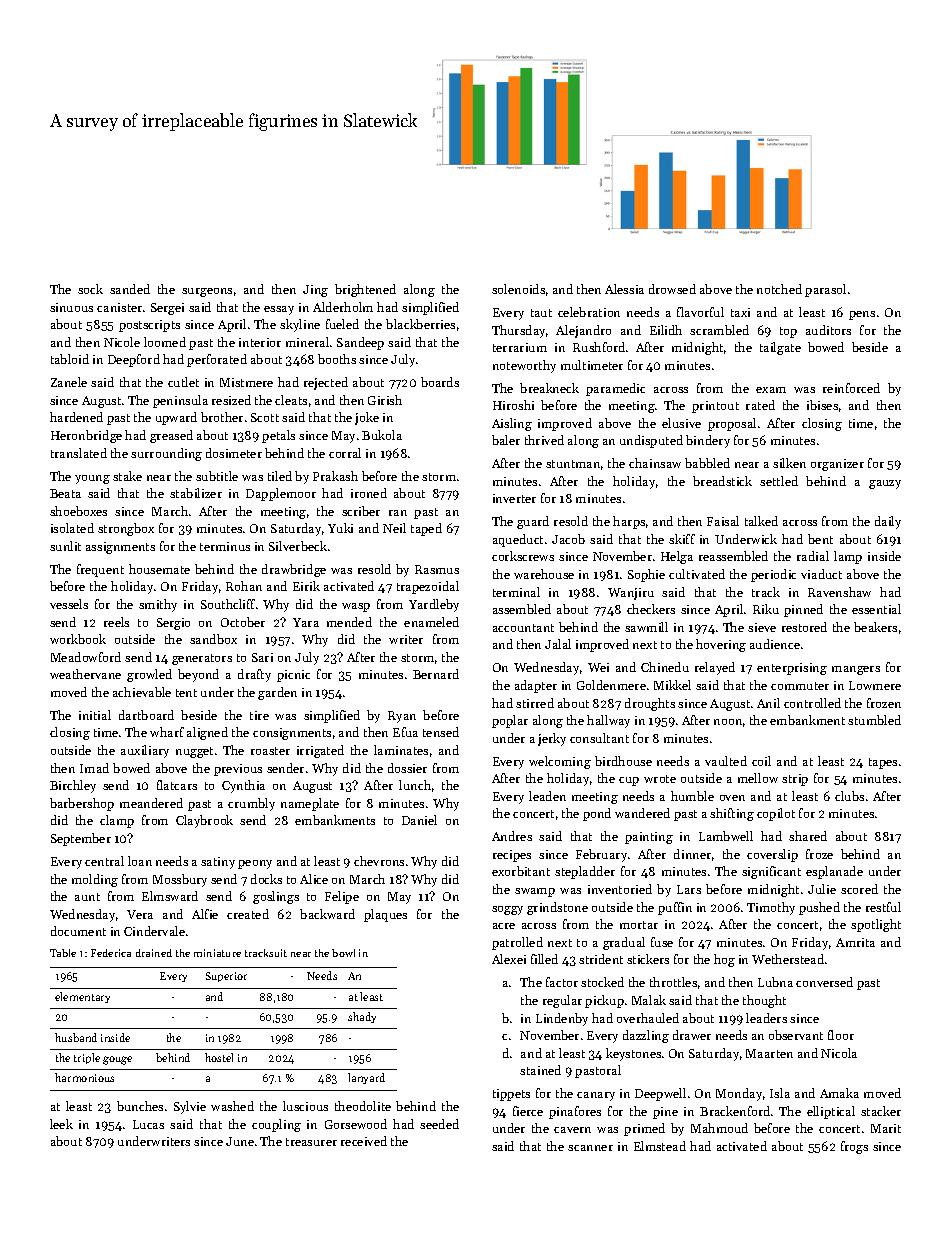 The image size is (952, 1233). Describe the element at coordinates (382, 435) in the screenshot. I see `Bukola` at that location.
